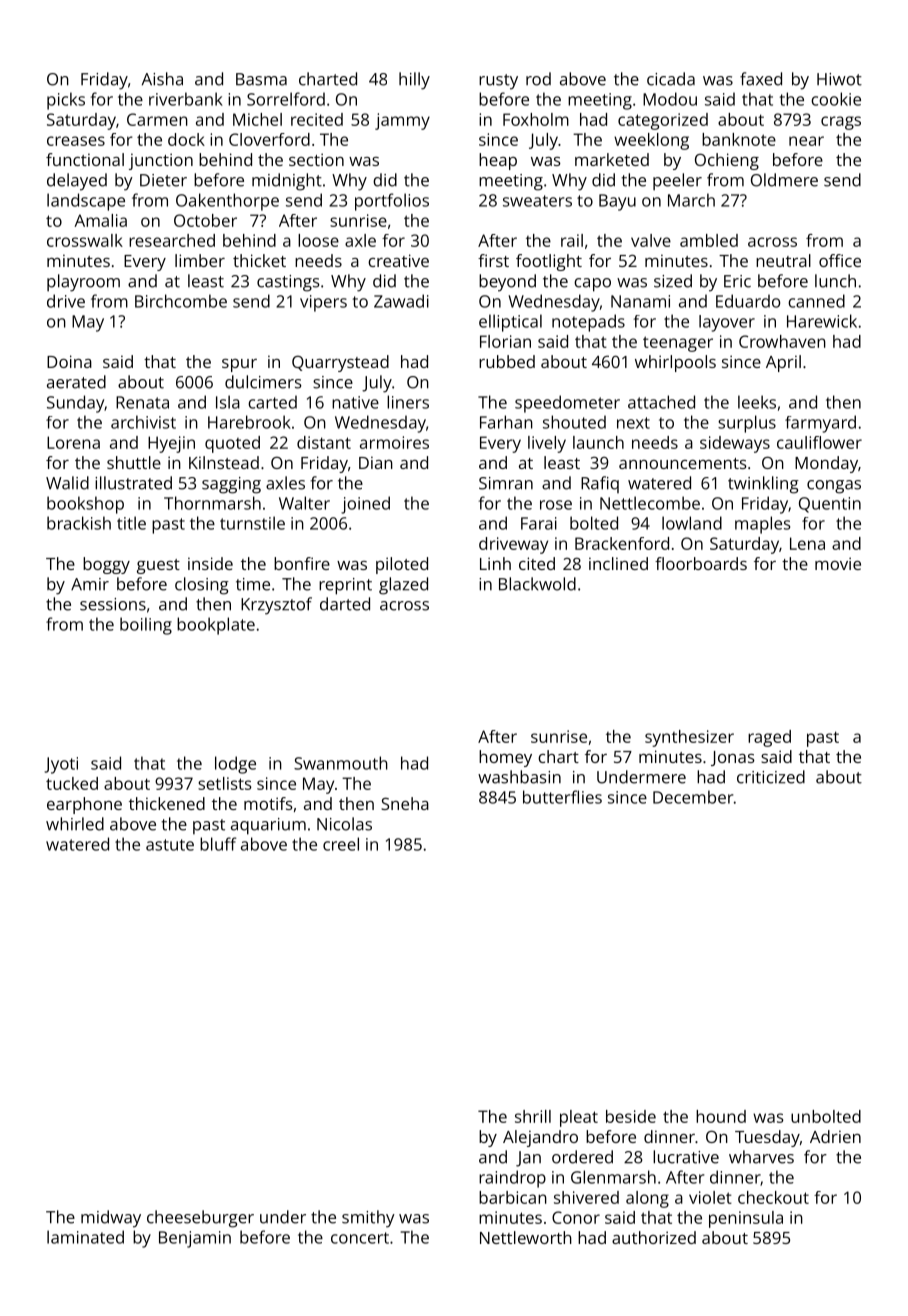 This screenshot has height=1316, width=908. Describe the element at coordinates (75, 404) in the screenshot. I see `Sunday` at that location.
